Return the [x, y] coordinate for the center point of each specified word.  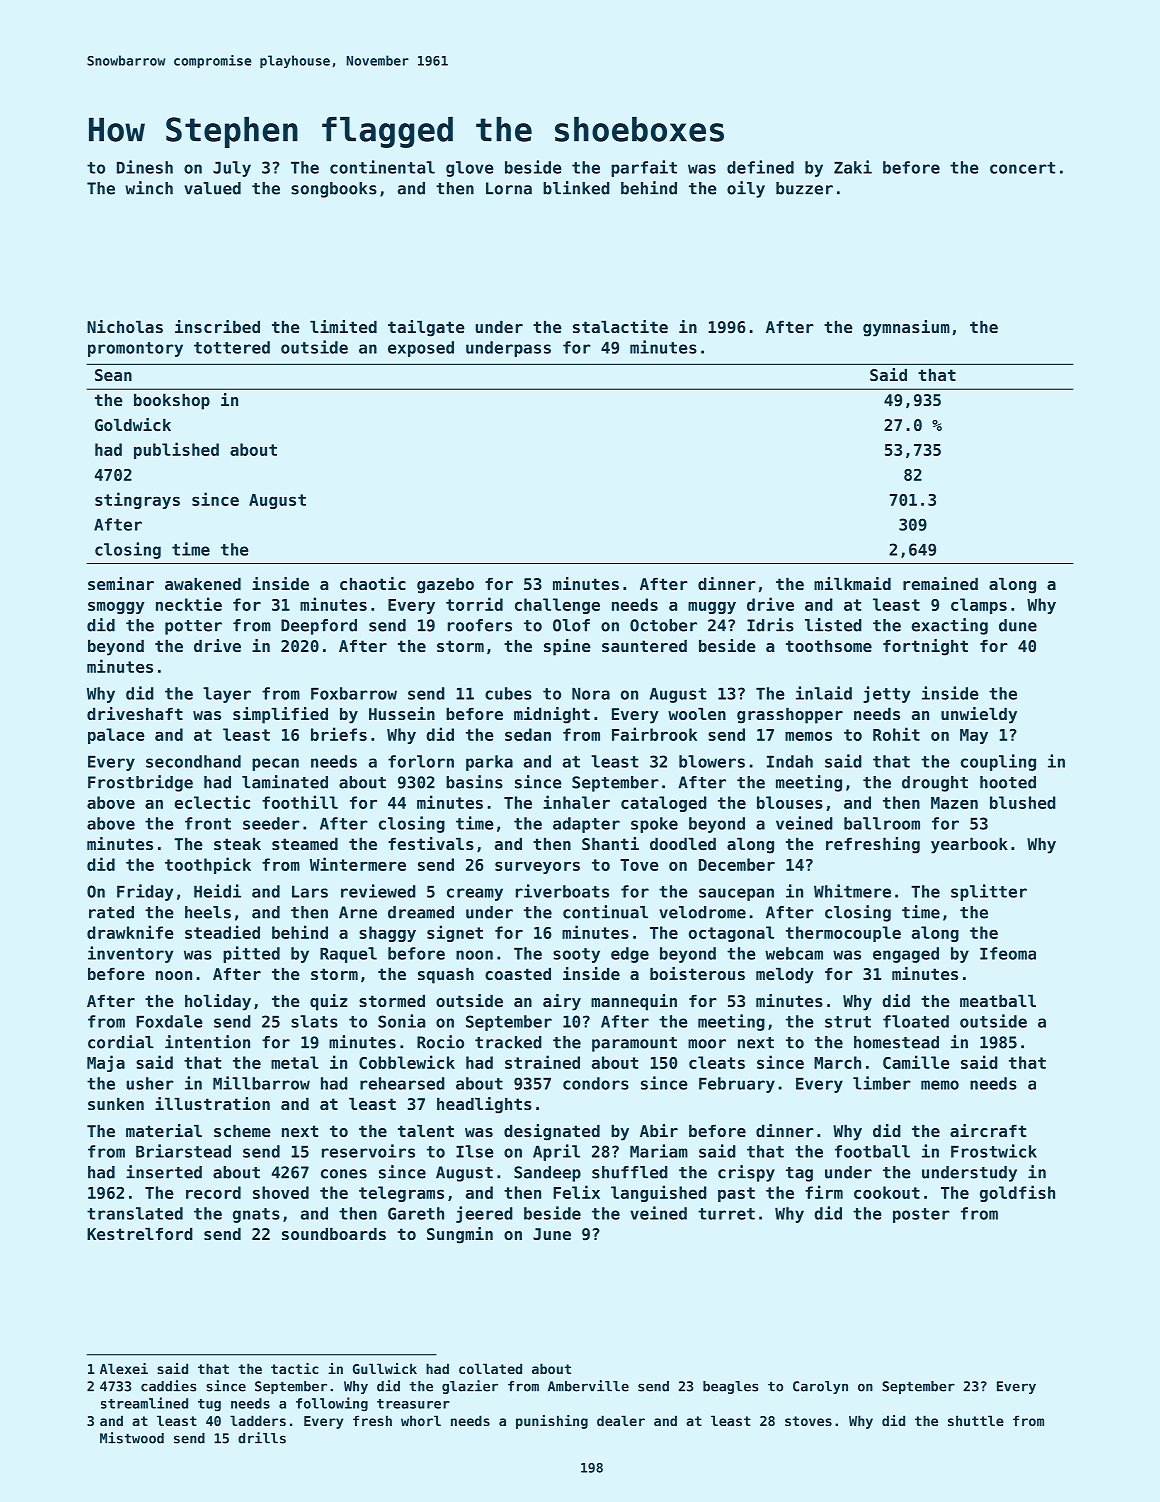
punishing [552, 1422]
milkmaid [852, 583]
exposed [421, 349]
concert [1022, 168]
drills [262, 1438]
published [176, 450]
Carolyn [820, 1387]
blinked [576, 188]
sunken [116, 1103]
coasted [518, 973]
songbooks [334, 190]
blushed [1023, 802]
